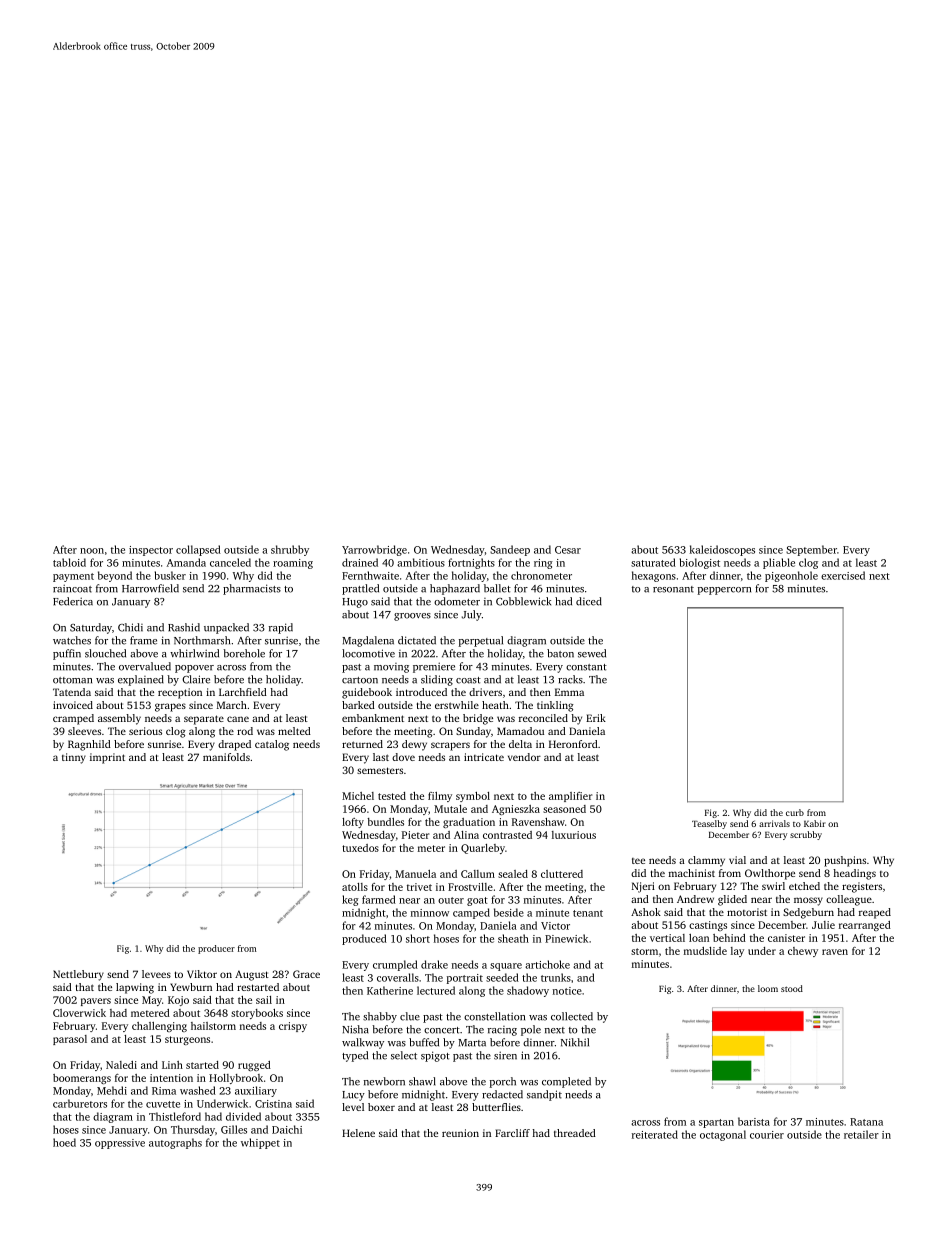 This document has width=952, height=1233. I want to click on ottoman, so click(72, 680).
